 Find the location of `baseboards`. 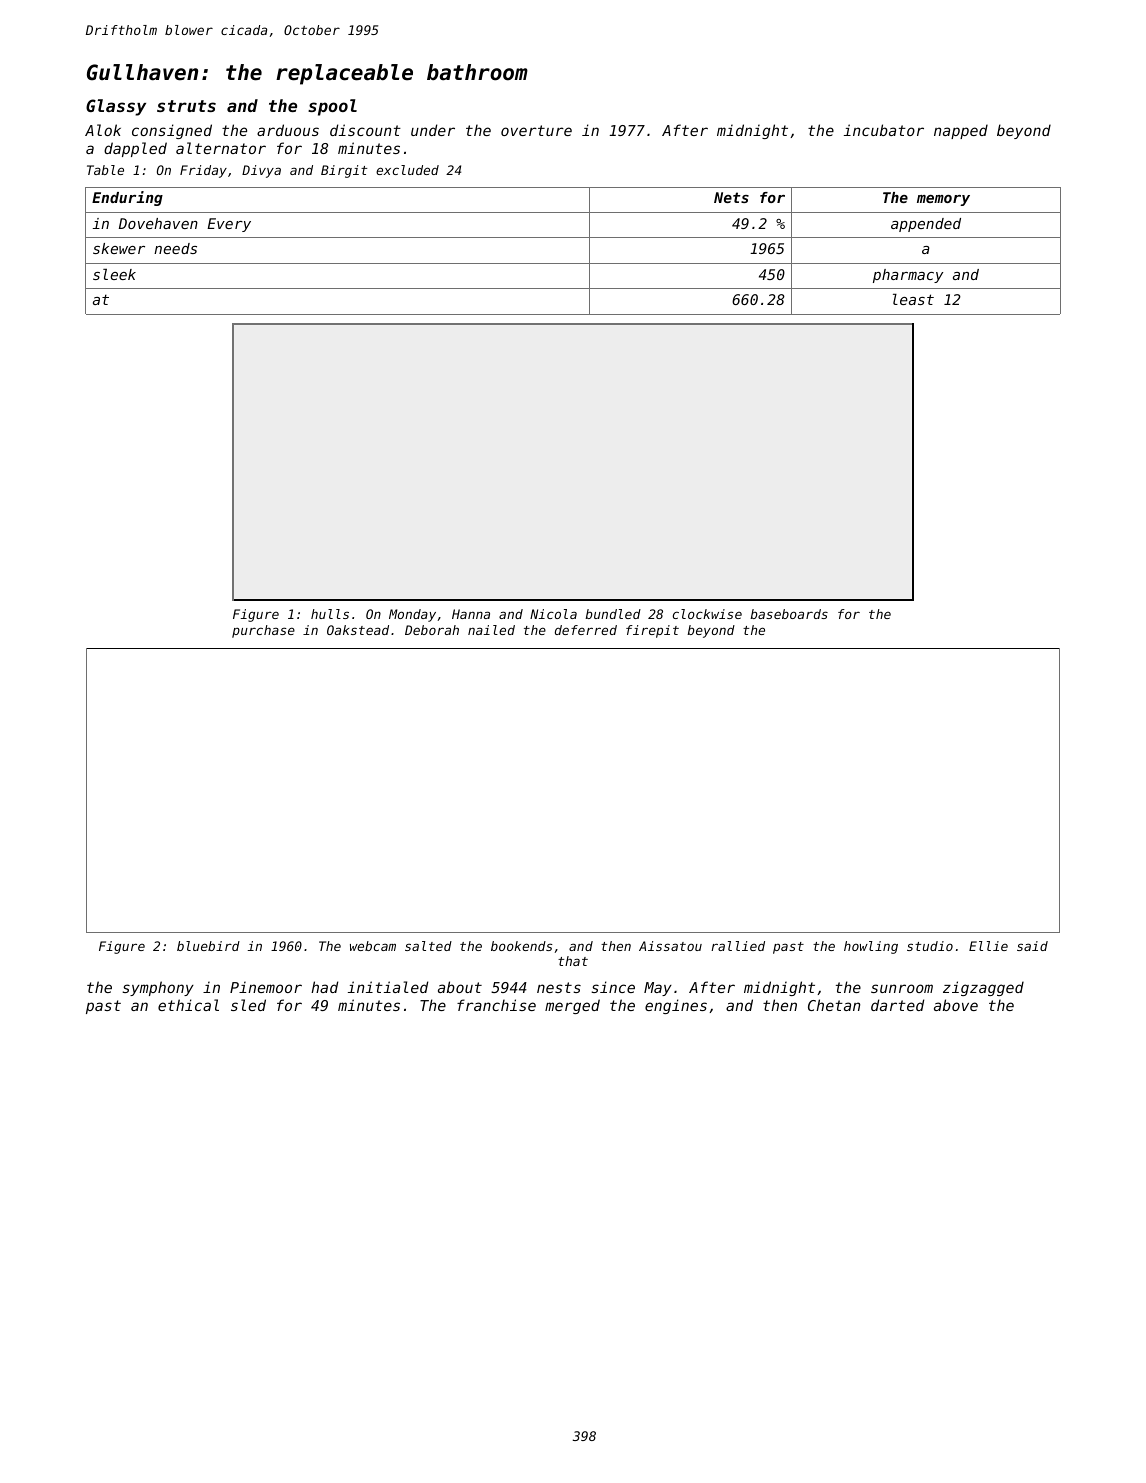

baseboards is located at coordinates (789, 614).
